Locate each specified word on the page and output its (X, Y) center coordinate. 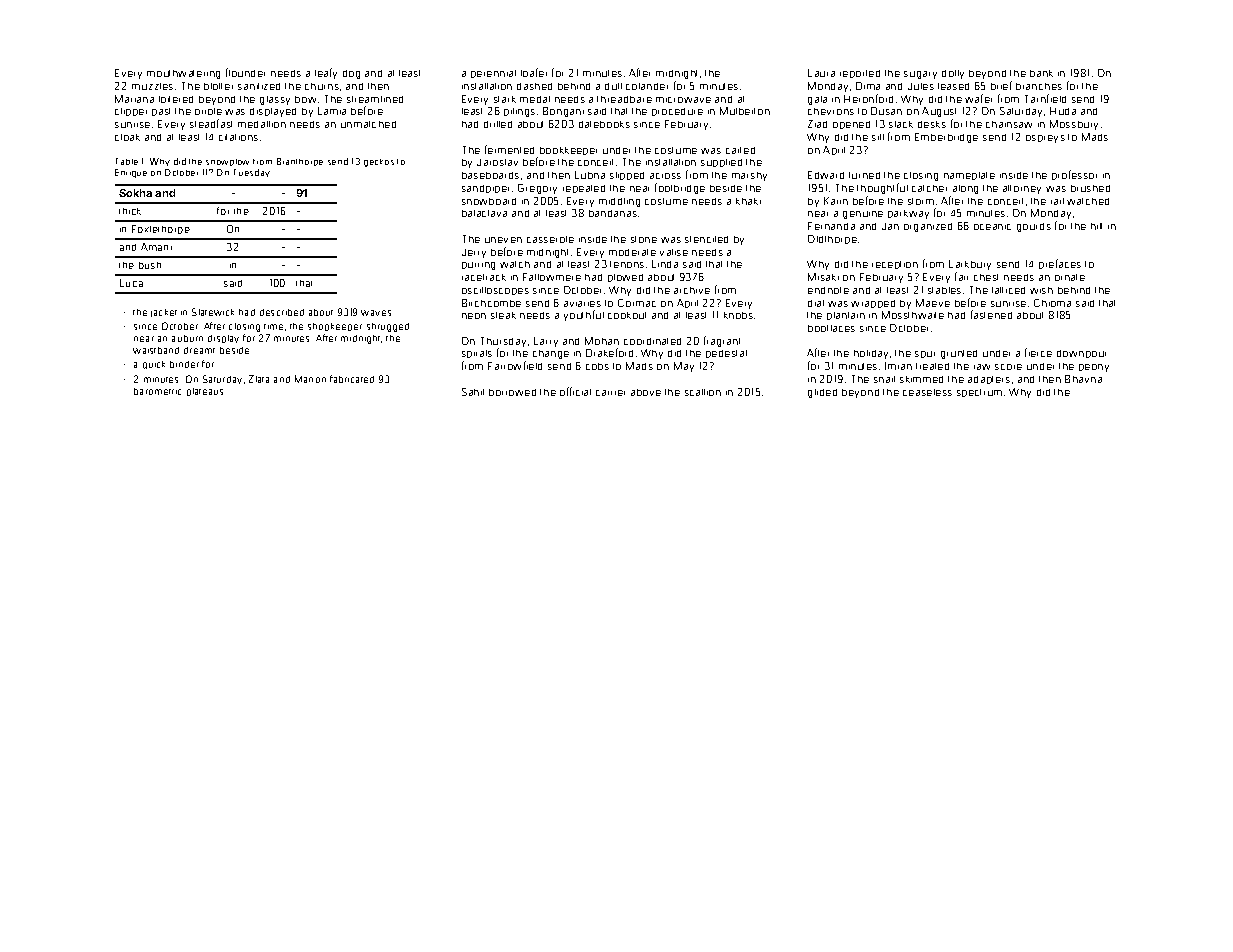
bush (150, 265)
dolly (953, 74)
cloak (127, 137)
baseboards (490, 175)
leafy (326, 73)
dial (816, 303)
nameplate (969, 176)
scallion (703, 392)
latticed (1008, 290)
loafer (534, 72)
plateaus (205, 392)
